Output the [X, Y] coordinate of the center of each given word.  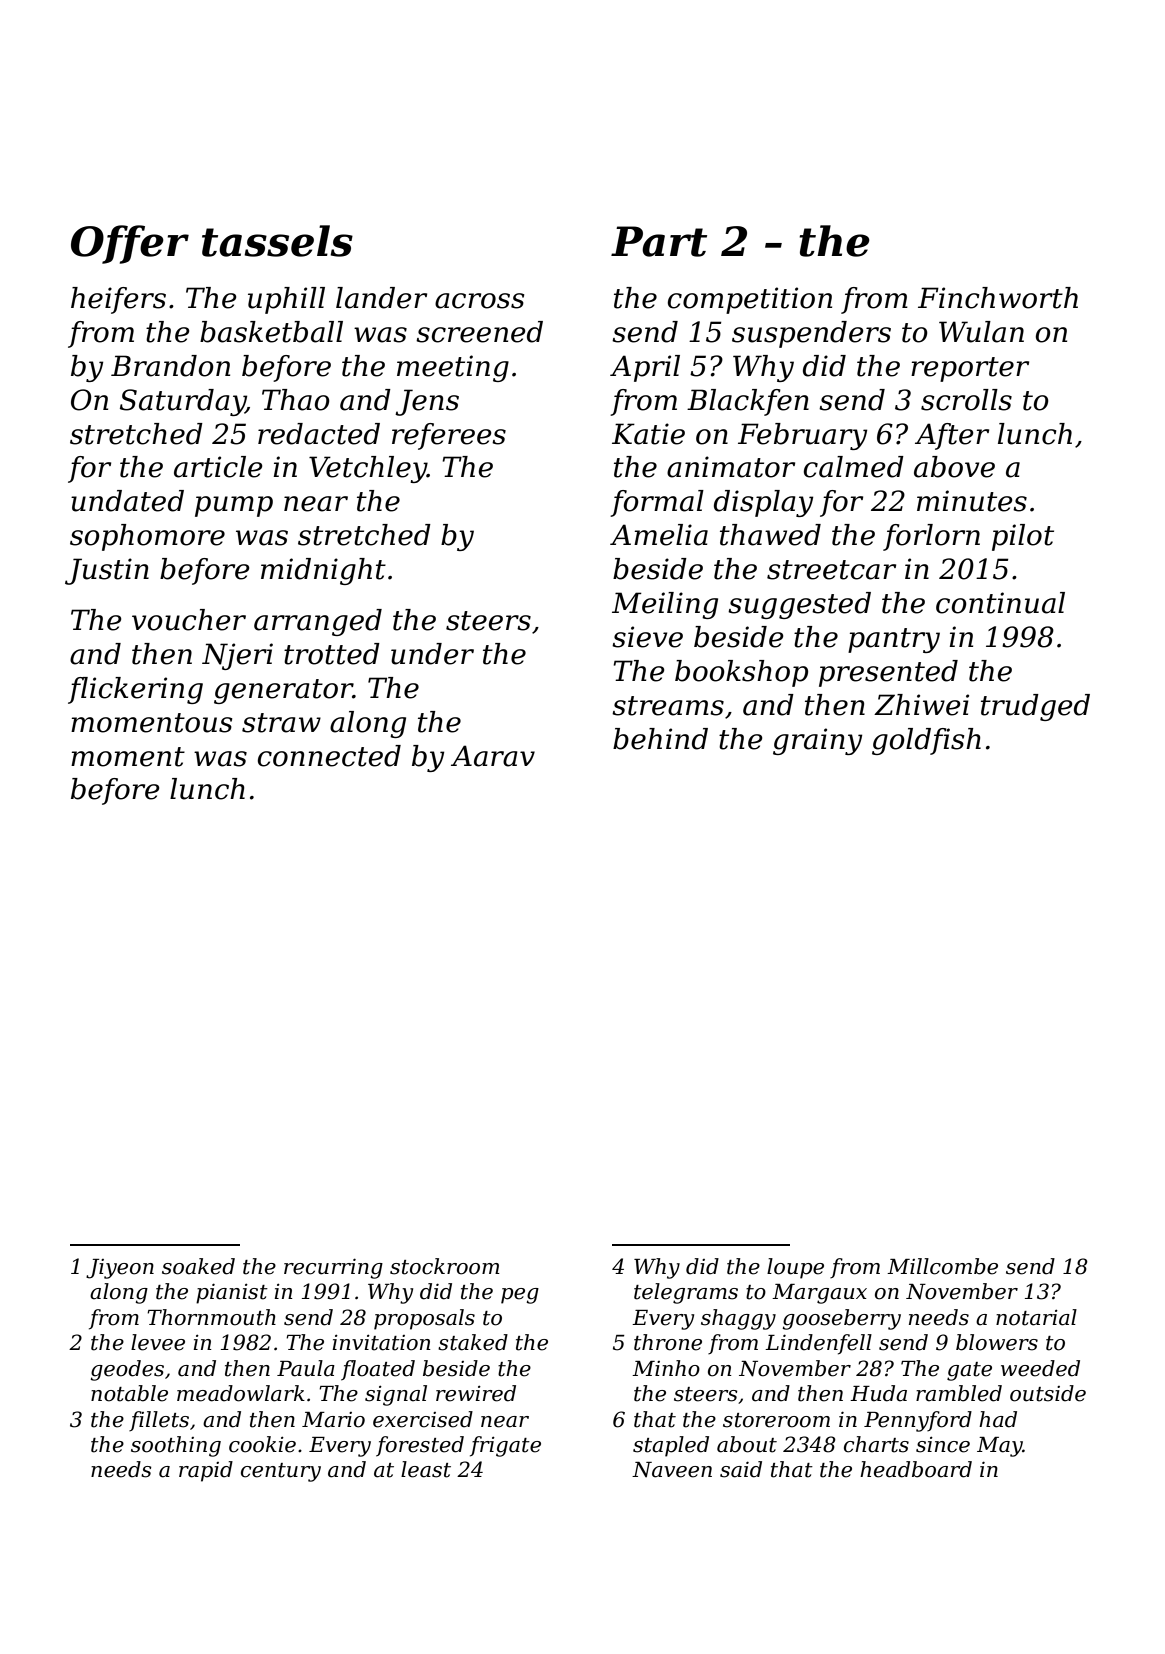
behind [660, 739]
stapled [671, 1446]
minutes [972, 501]
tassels [277, 241]
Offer [130, 244]
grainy [817, 741]
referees [449, 436]
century [281, 1472]
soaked [198, 1266]
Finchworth [998, 298]
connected [329, 756]
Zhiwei [921, 705]
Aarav [493, 756]
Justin [107, 571]
